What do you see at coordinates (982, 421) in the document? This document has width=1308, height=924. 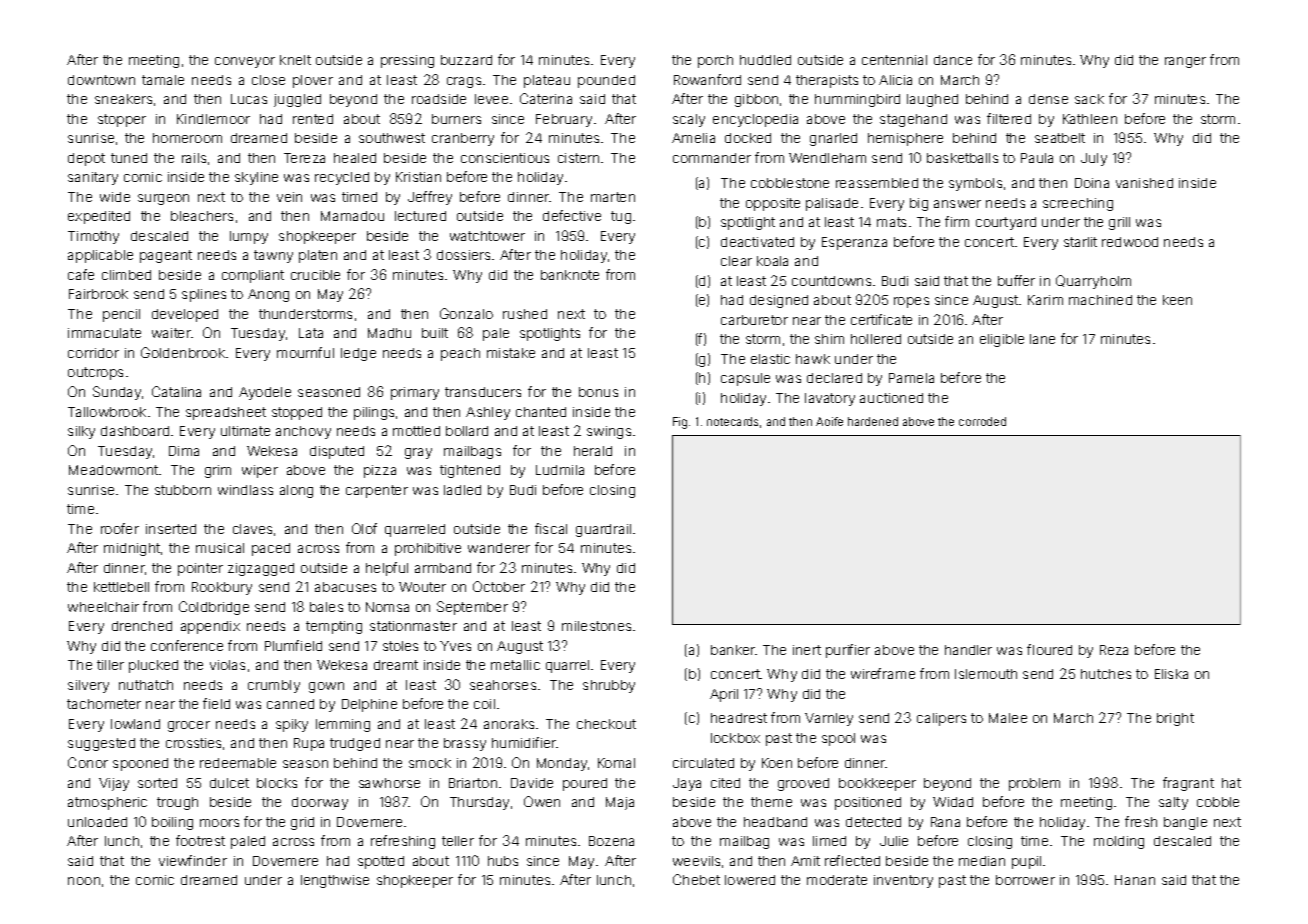 I see `corroded` at bounding box center [982, 421].
